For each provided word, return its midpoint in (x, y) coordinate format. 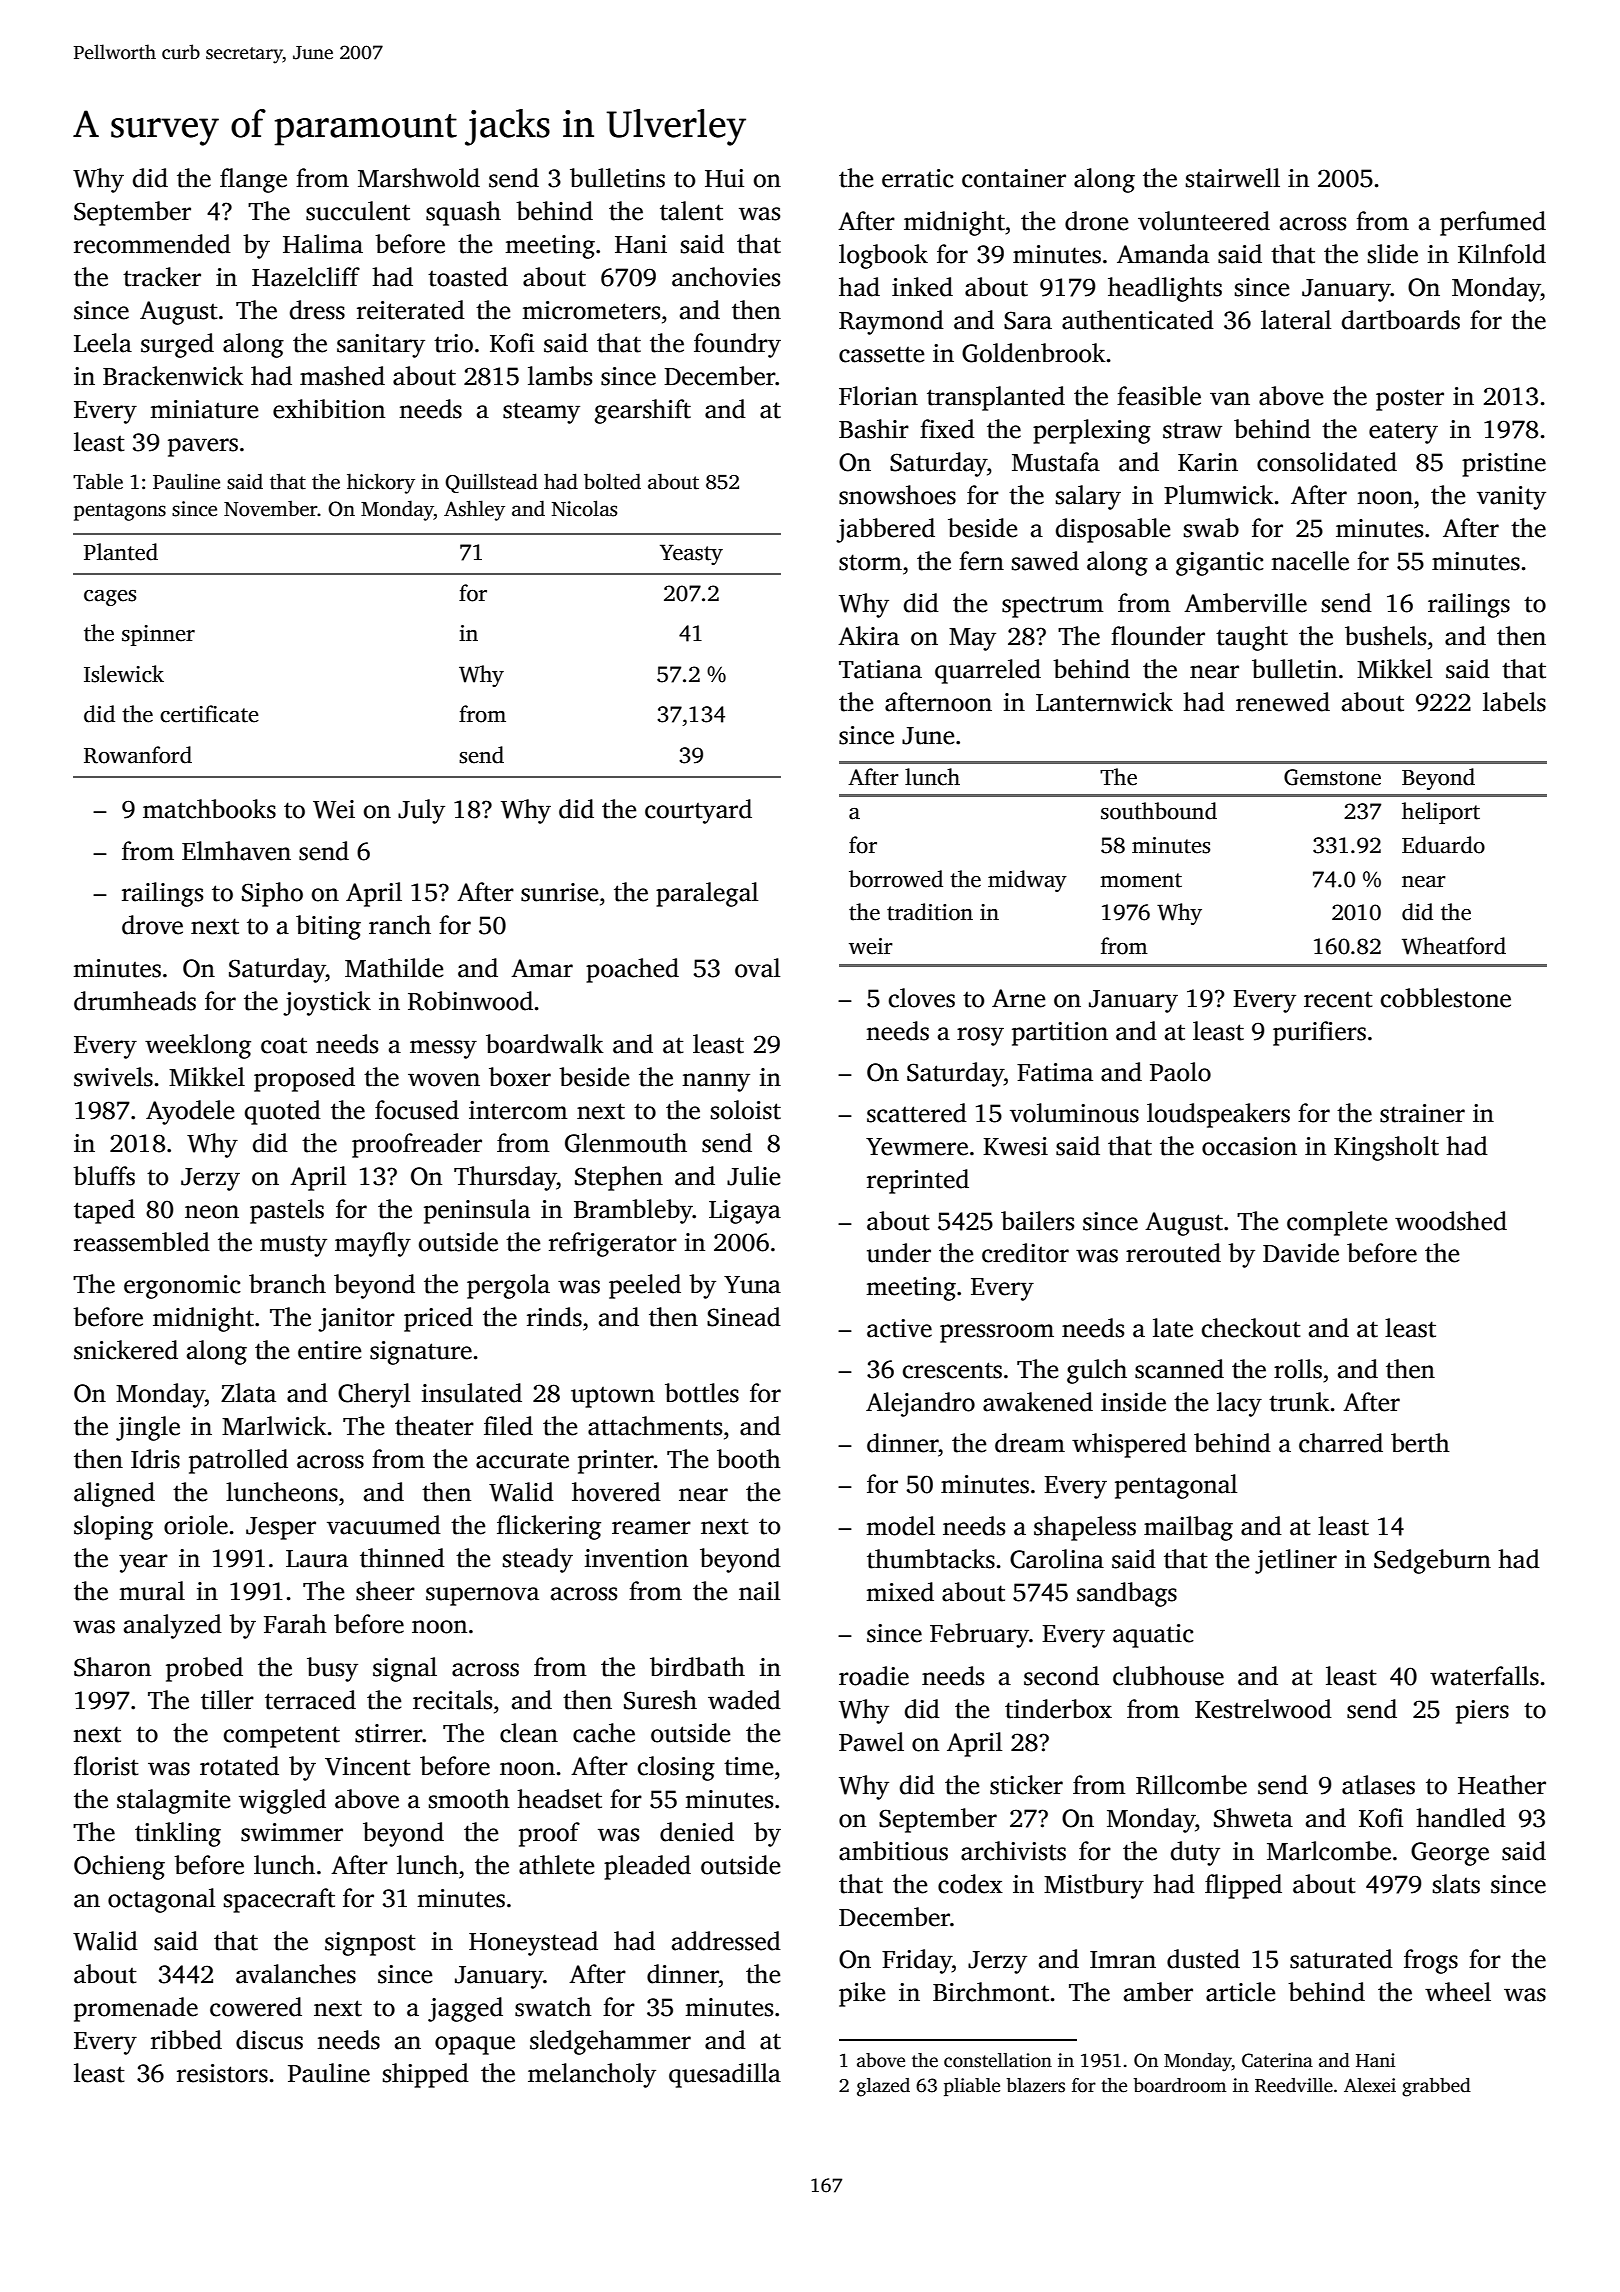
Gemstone (1332, 777)
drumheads (135, 1001)
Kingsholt (1386, 1148)
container (1014, 178)
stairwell (1233, 178)
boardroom (1179, 2085)
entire (329, 1350)
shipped (426, 2075)
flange (253, 180)
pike (862, 1994)
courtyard (698, 811)
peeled (645, 1286)
